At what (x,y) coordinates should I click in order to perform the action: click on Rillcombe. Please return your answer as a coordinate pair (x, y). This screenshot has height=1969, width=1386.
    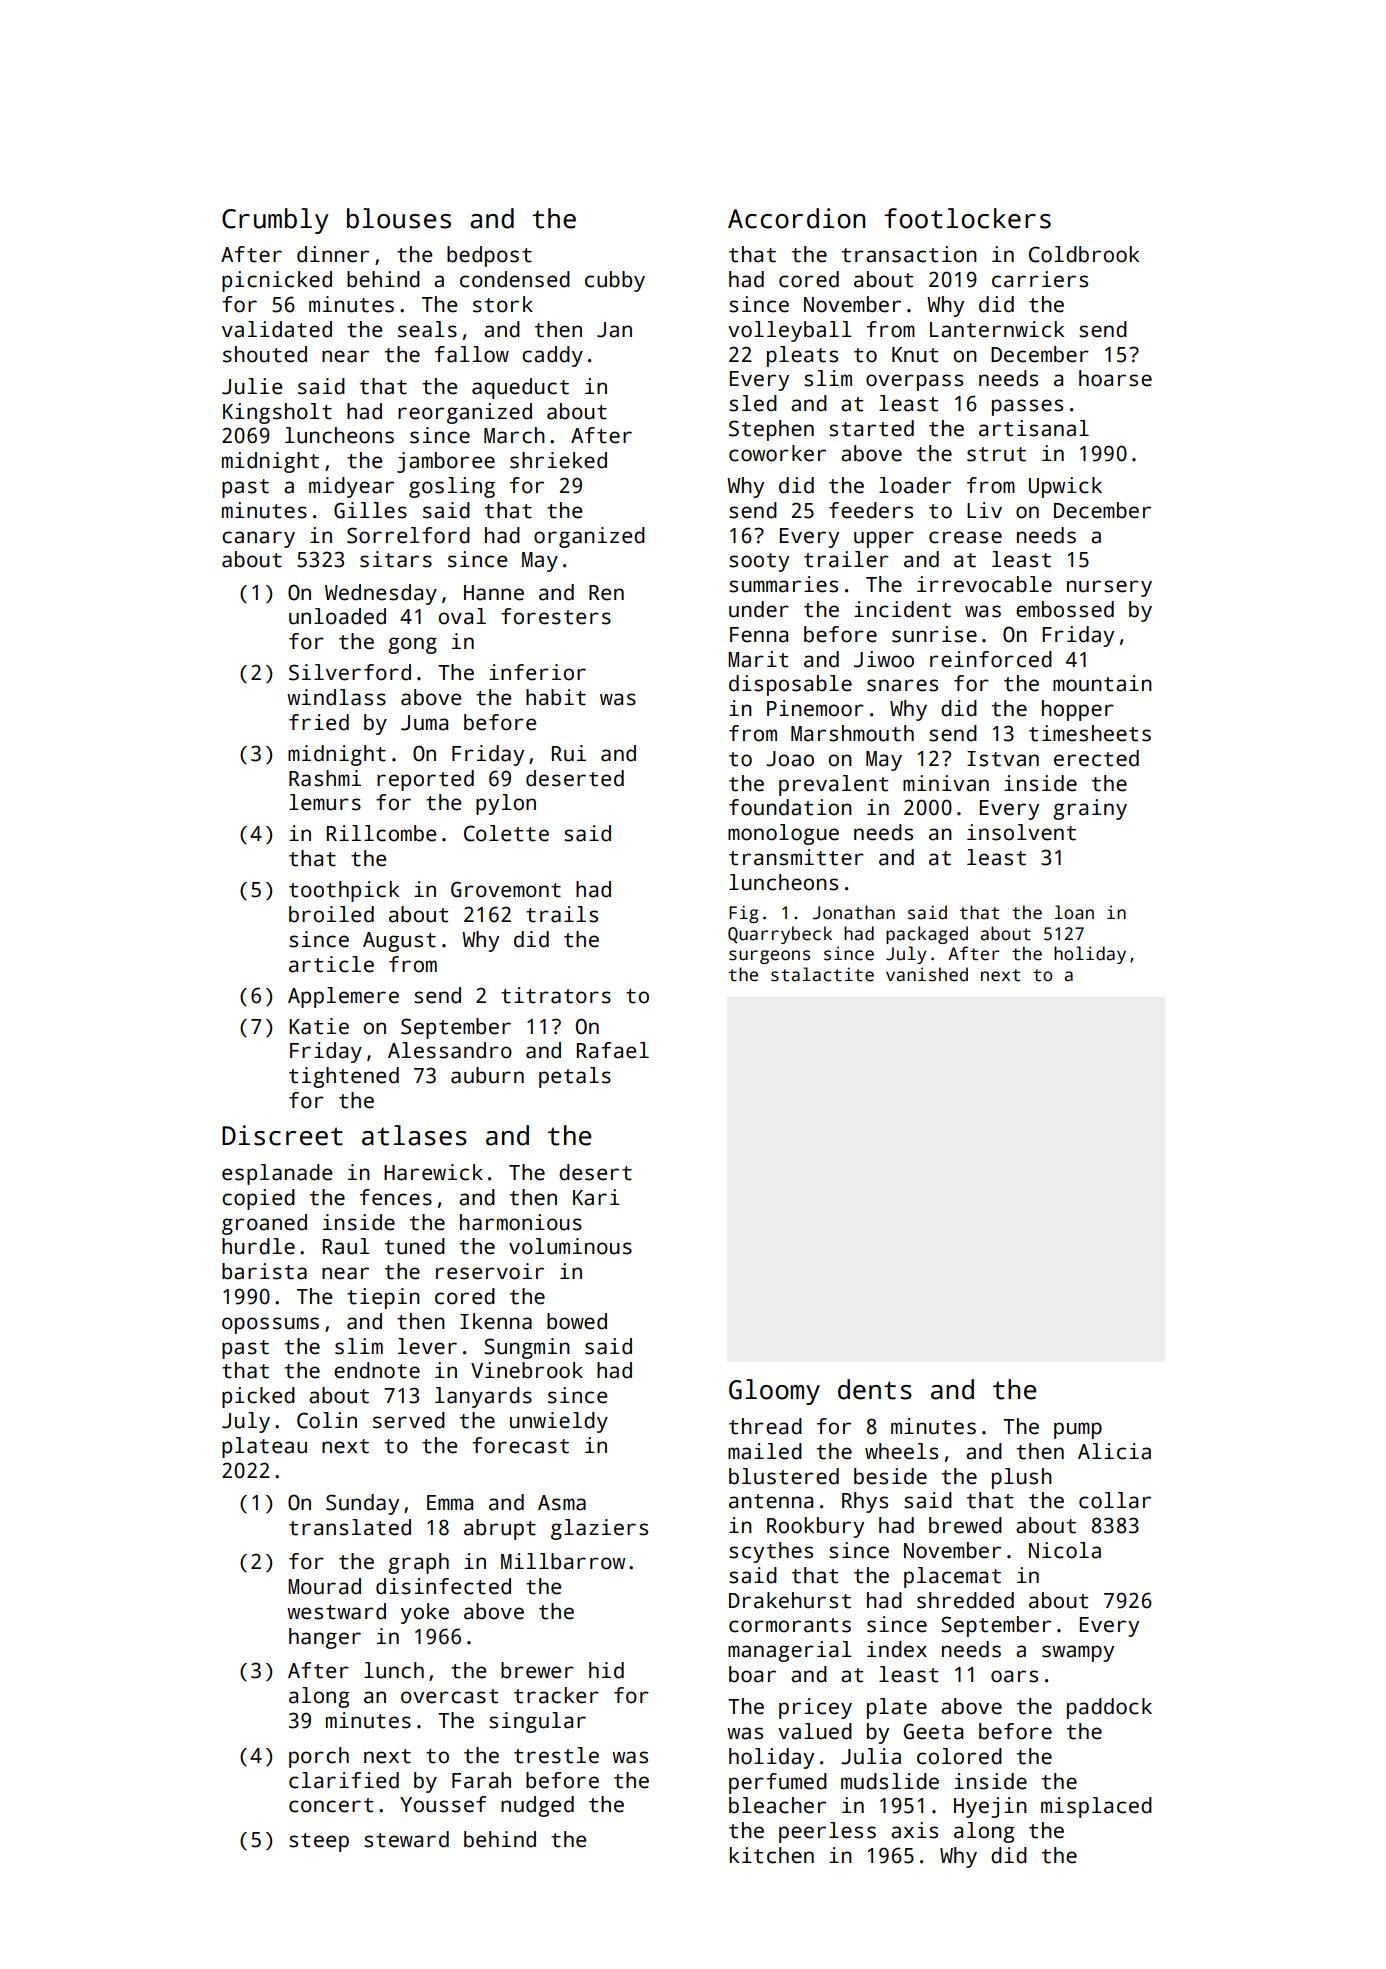
    Looking at the image, I should click on (381, 833).
